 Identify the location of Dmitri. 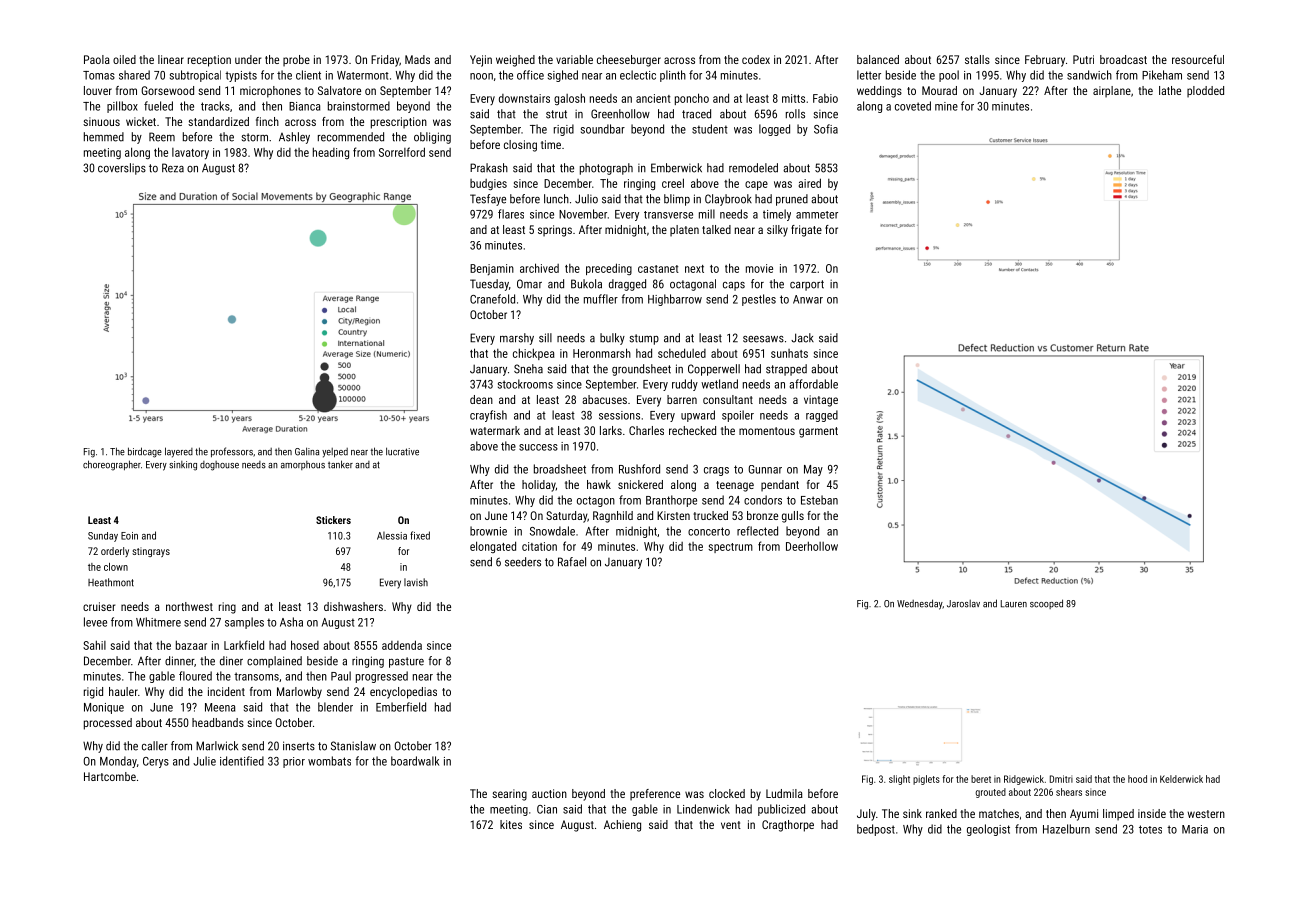
(1061, 779).
